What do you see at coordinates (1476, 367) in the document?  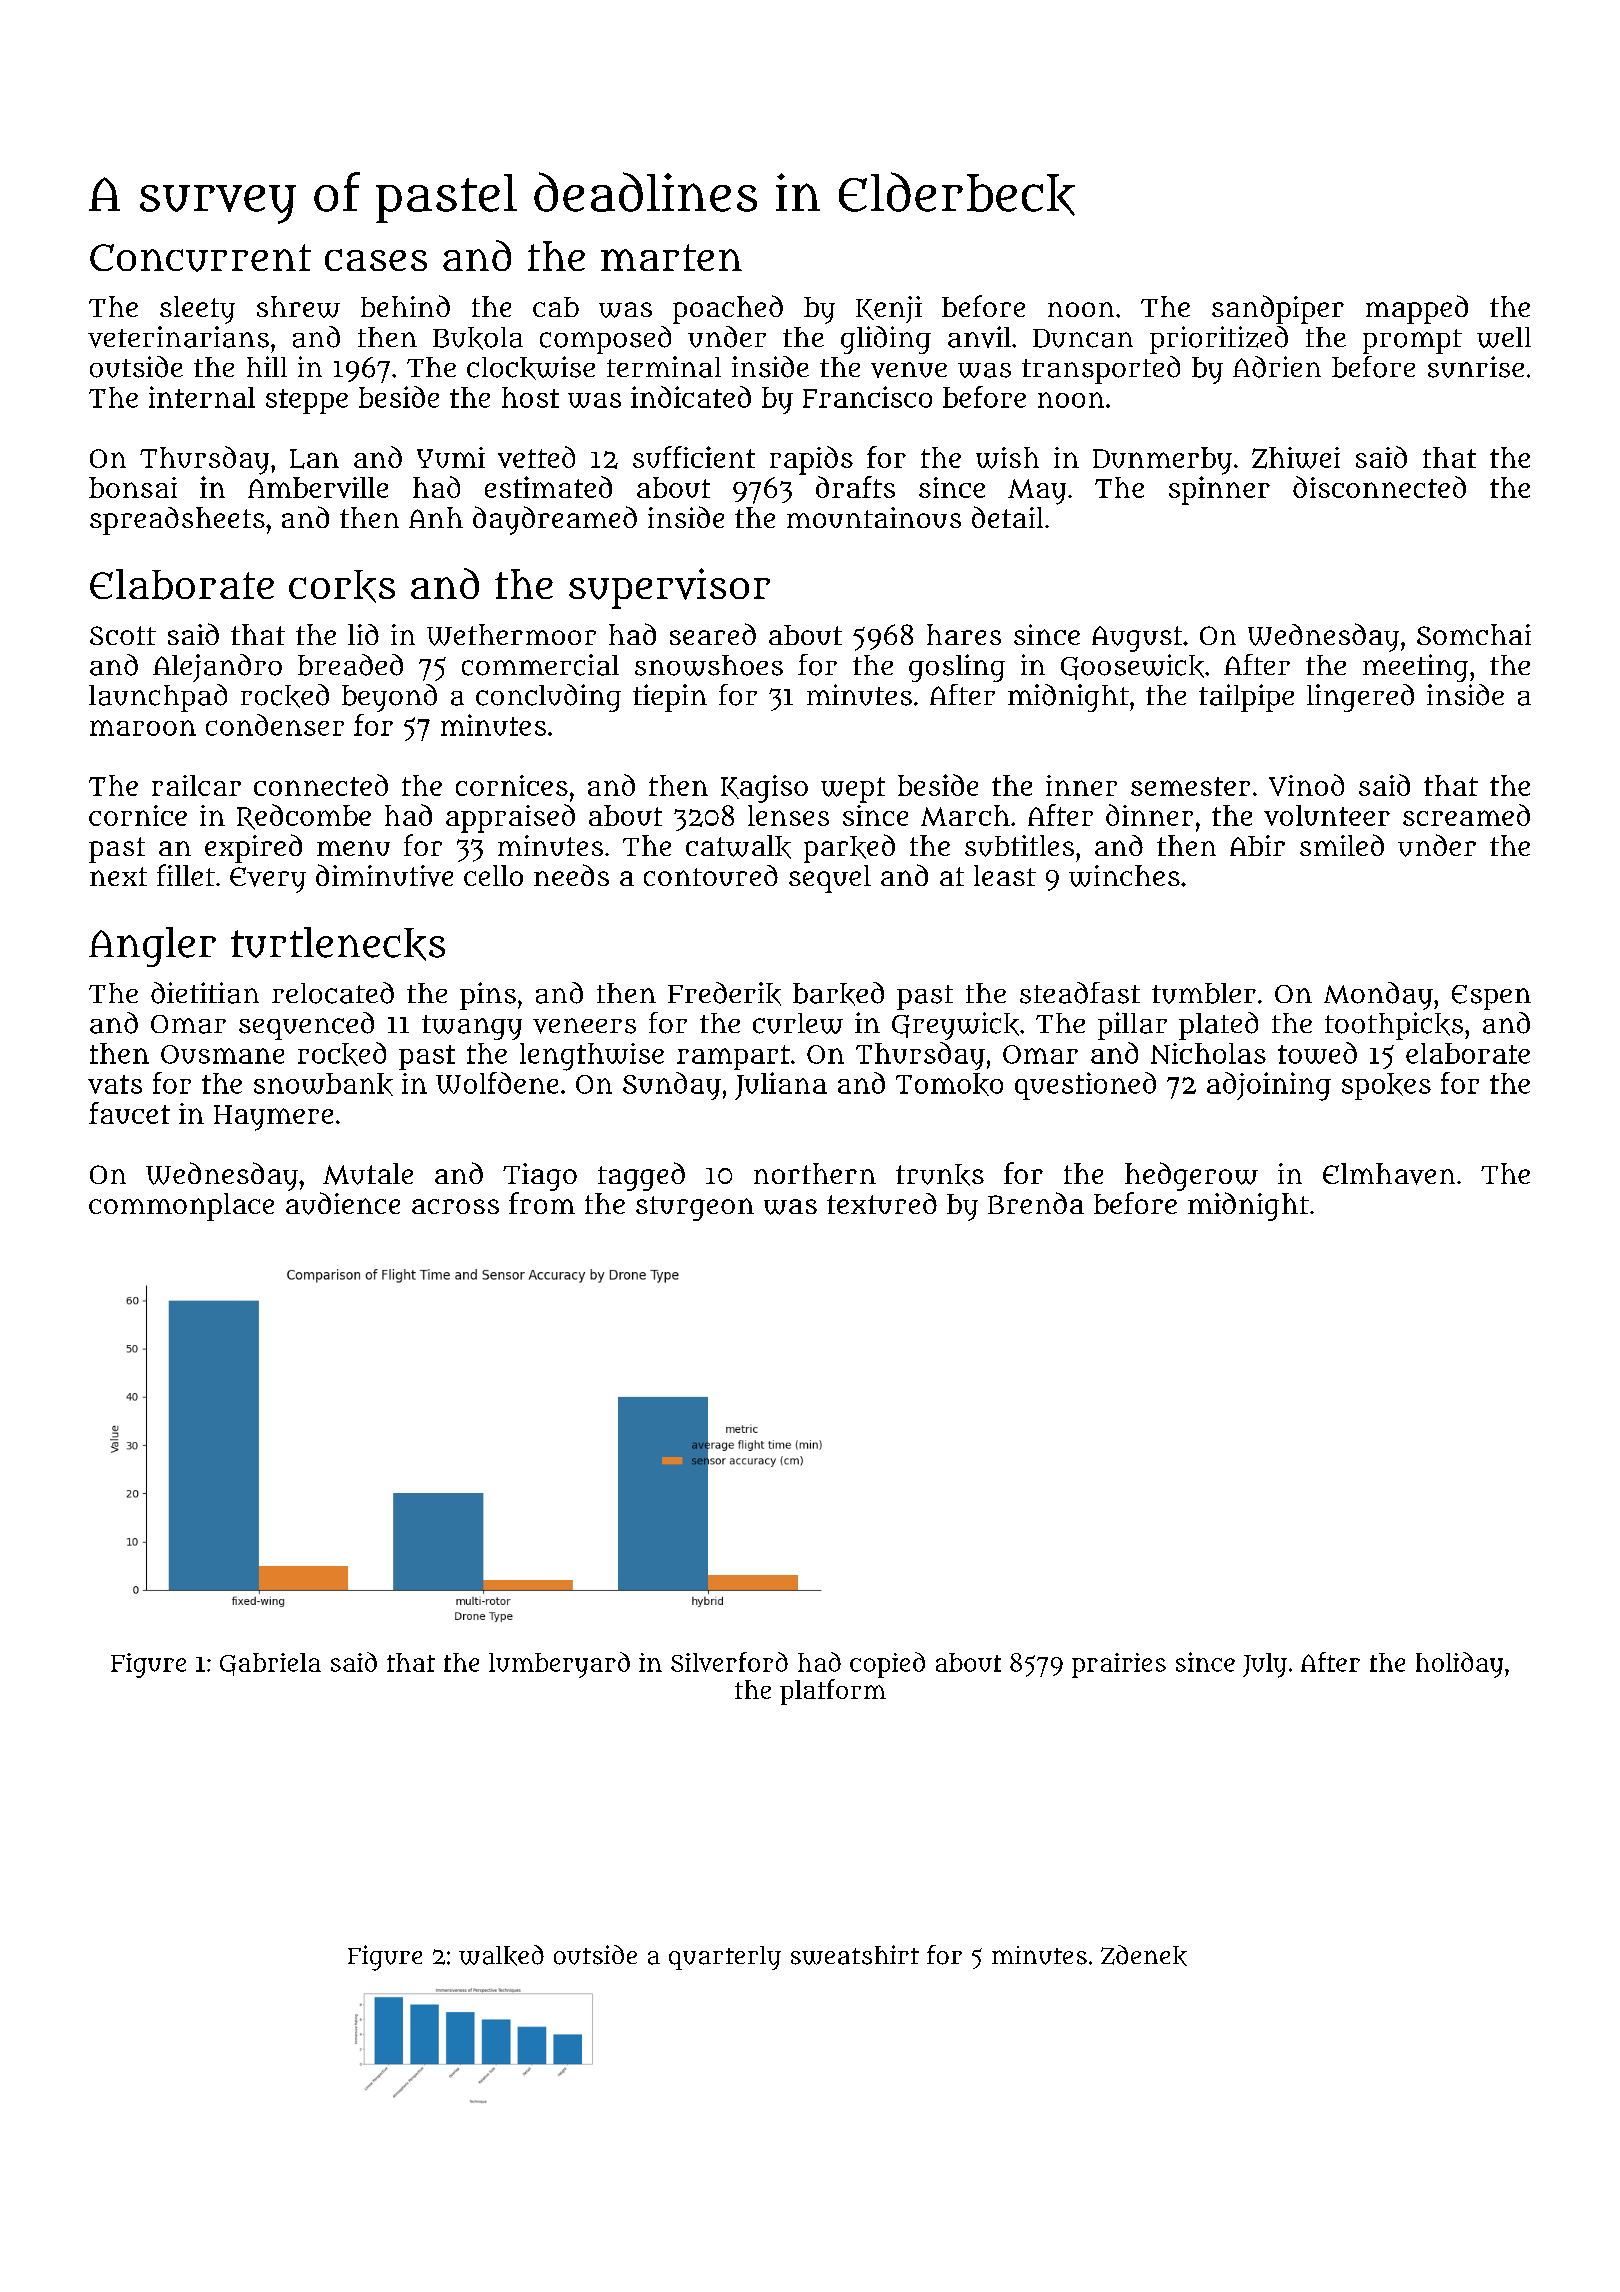 I see `sunrise` at bounding box center [1476, 367].
